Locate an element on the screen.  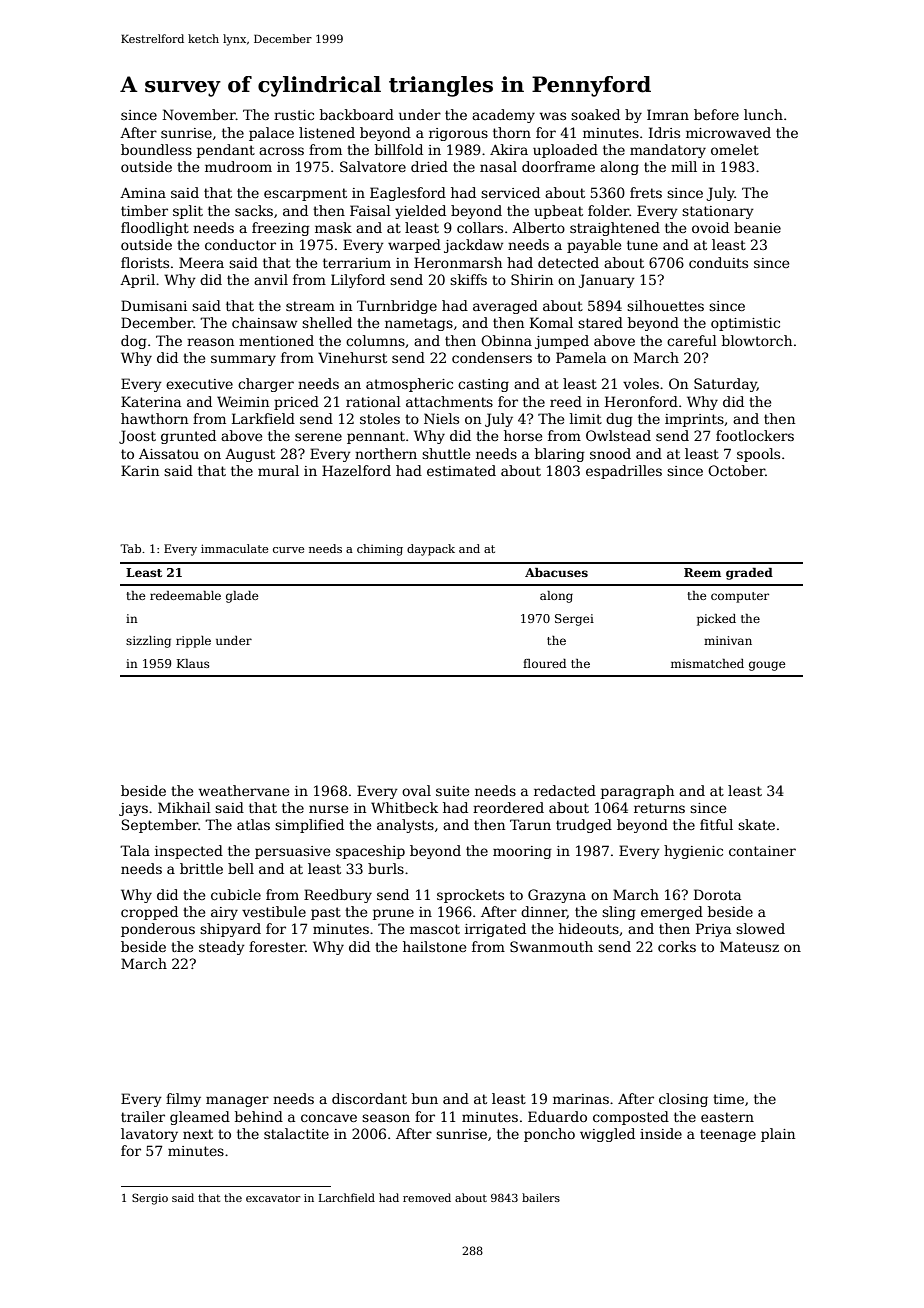
behind is located at coordinates (259, 1116).
